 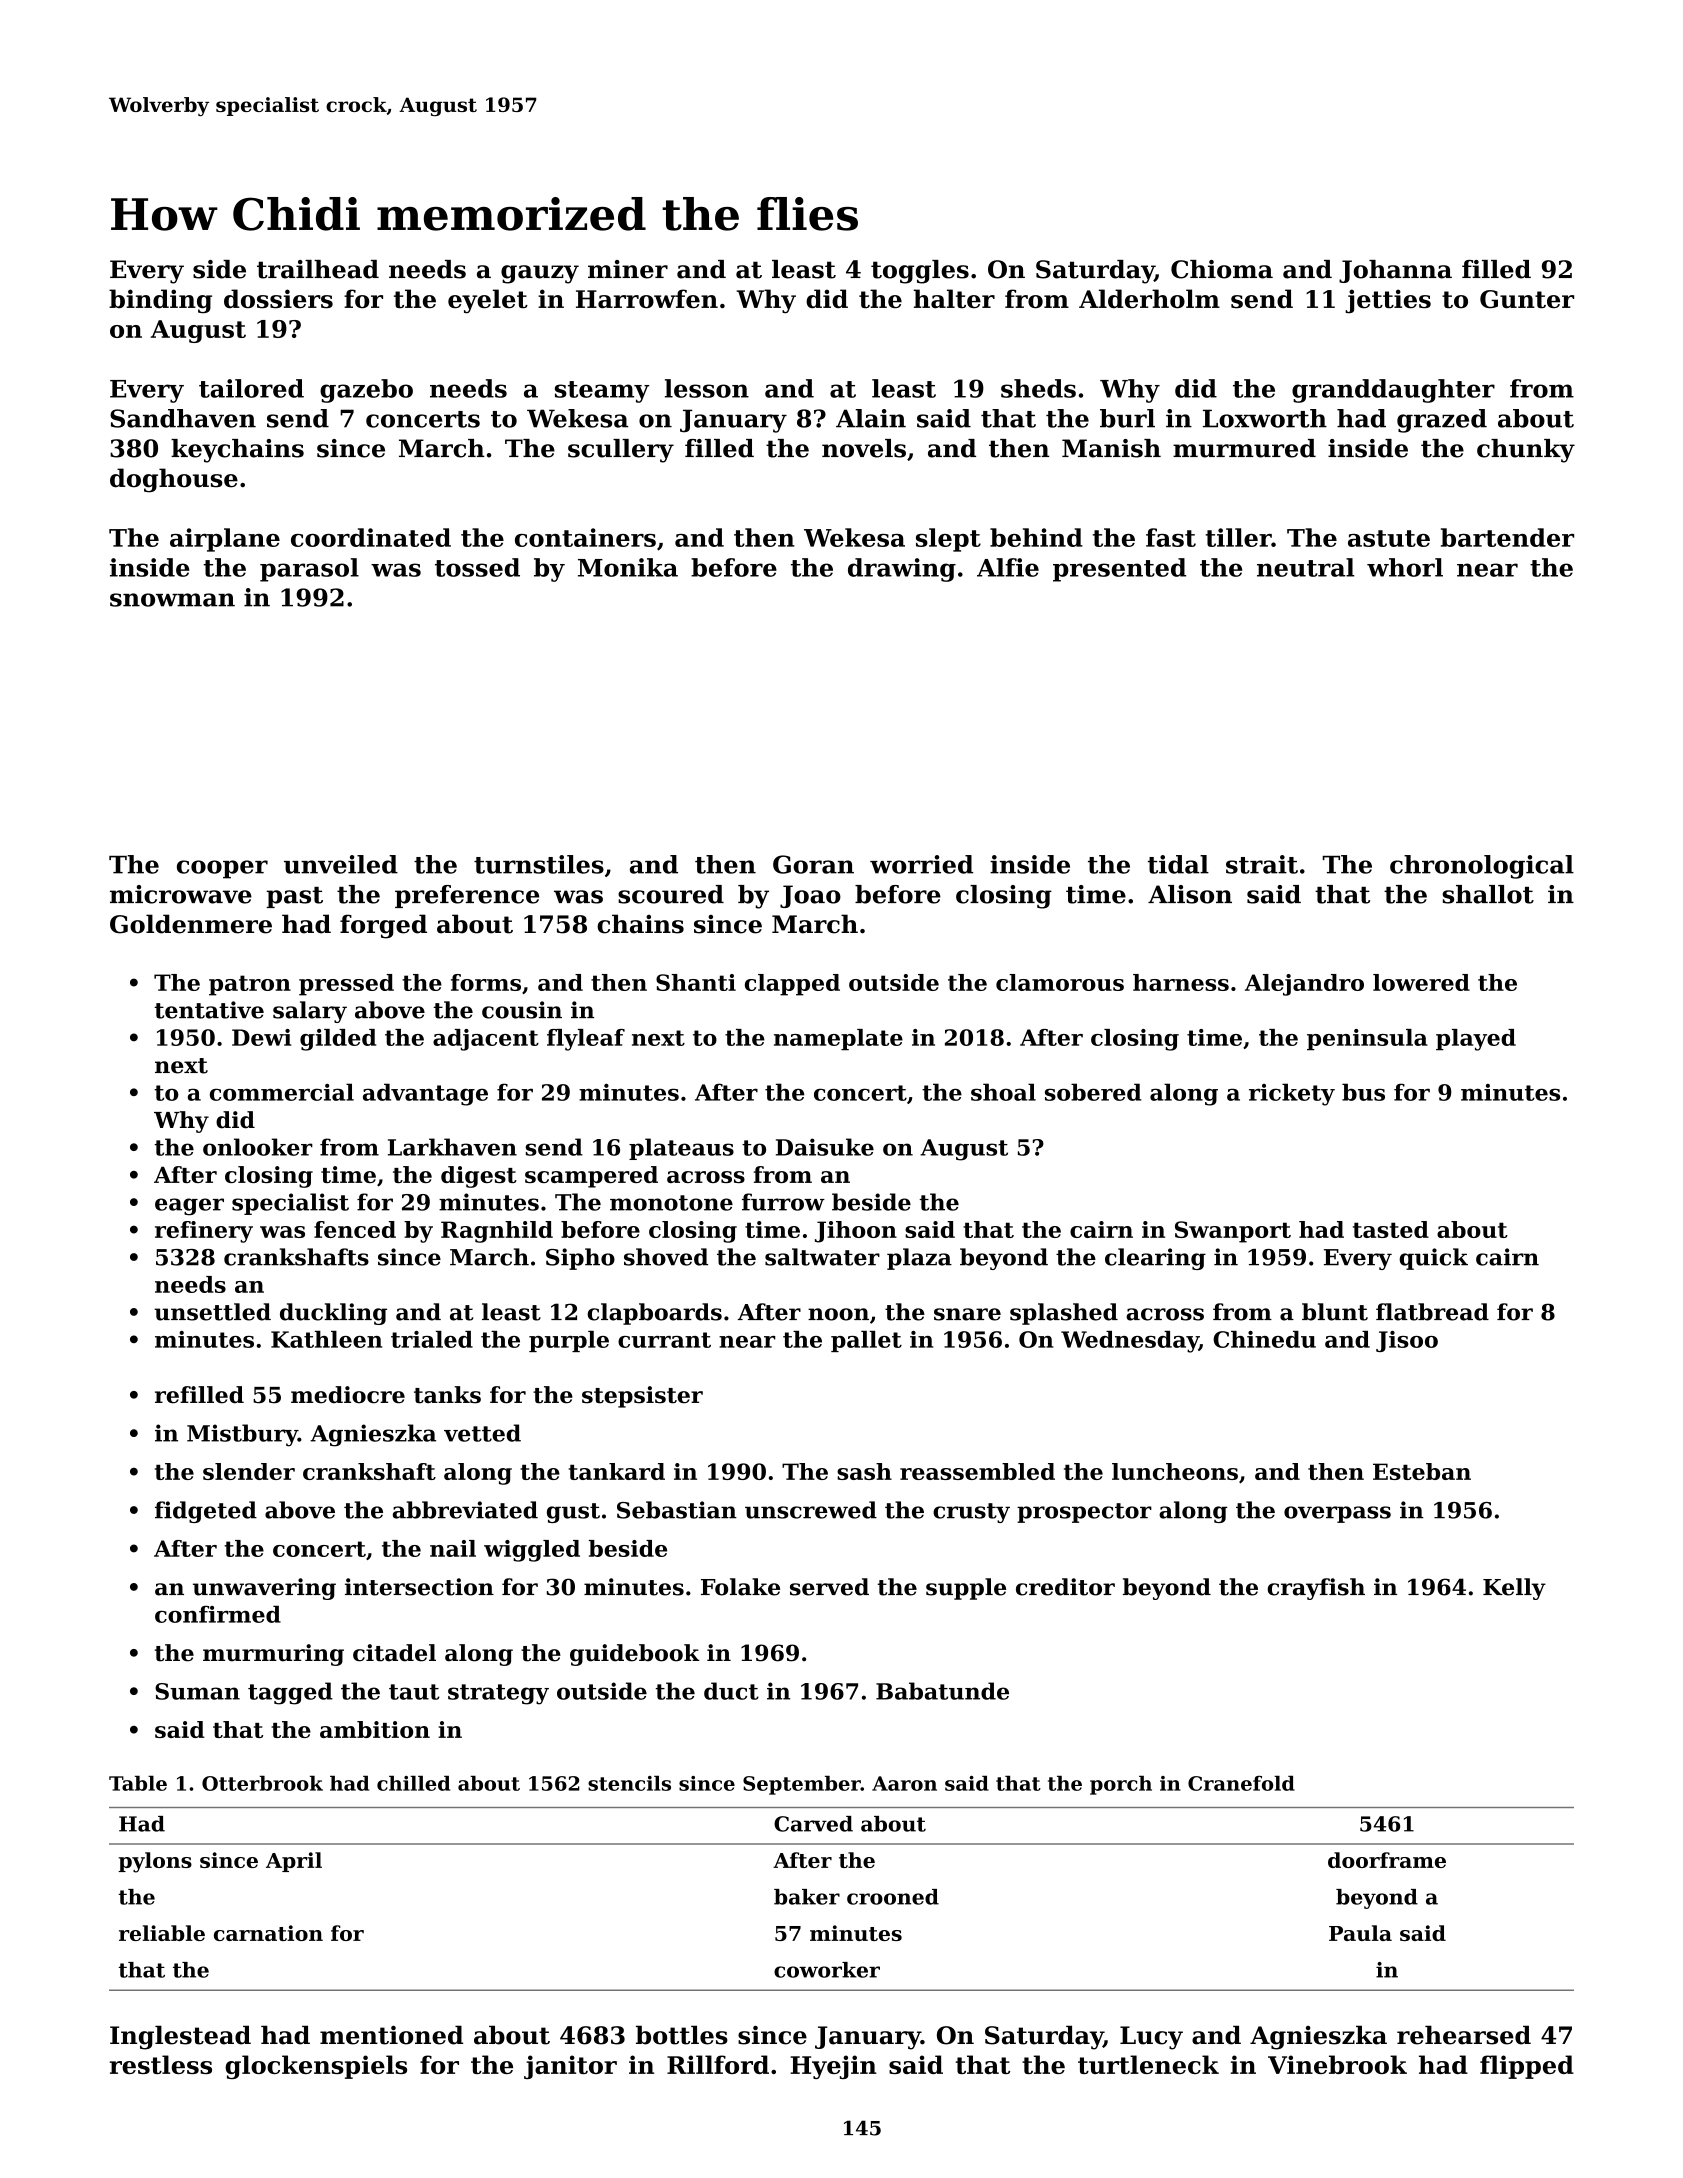 What do you see at coordinates (1233, 1232) in the screenshot?
I see `Swanport` at bounding box center [1233, 1232].
